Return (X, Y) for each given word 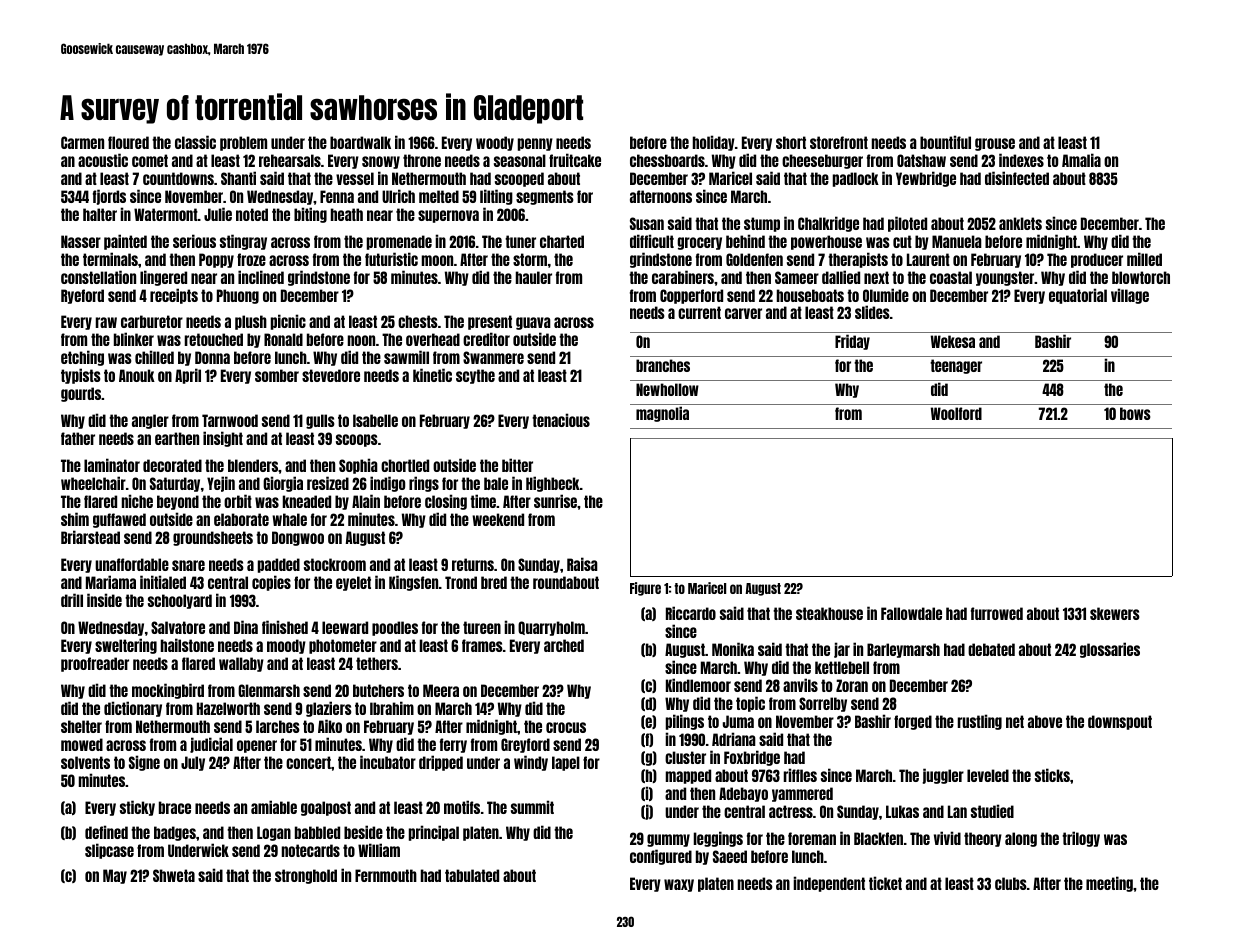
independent (829, 884)
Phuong (238, 296)
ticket (885, 883)
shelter (81, 726)
